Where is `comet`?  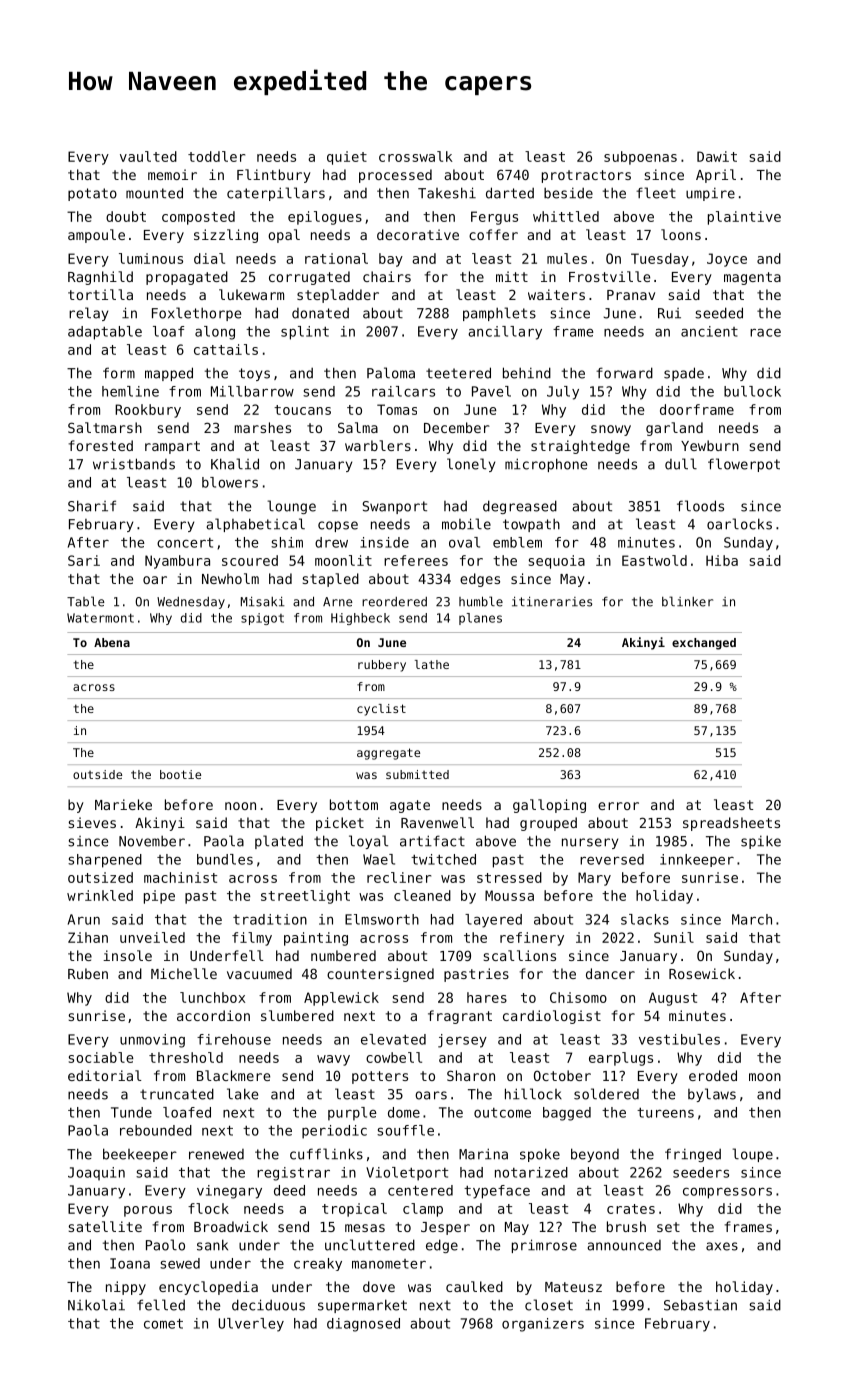 comet is located at coordinates (163, 1323).
